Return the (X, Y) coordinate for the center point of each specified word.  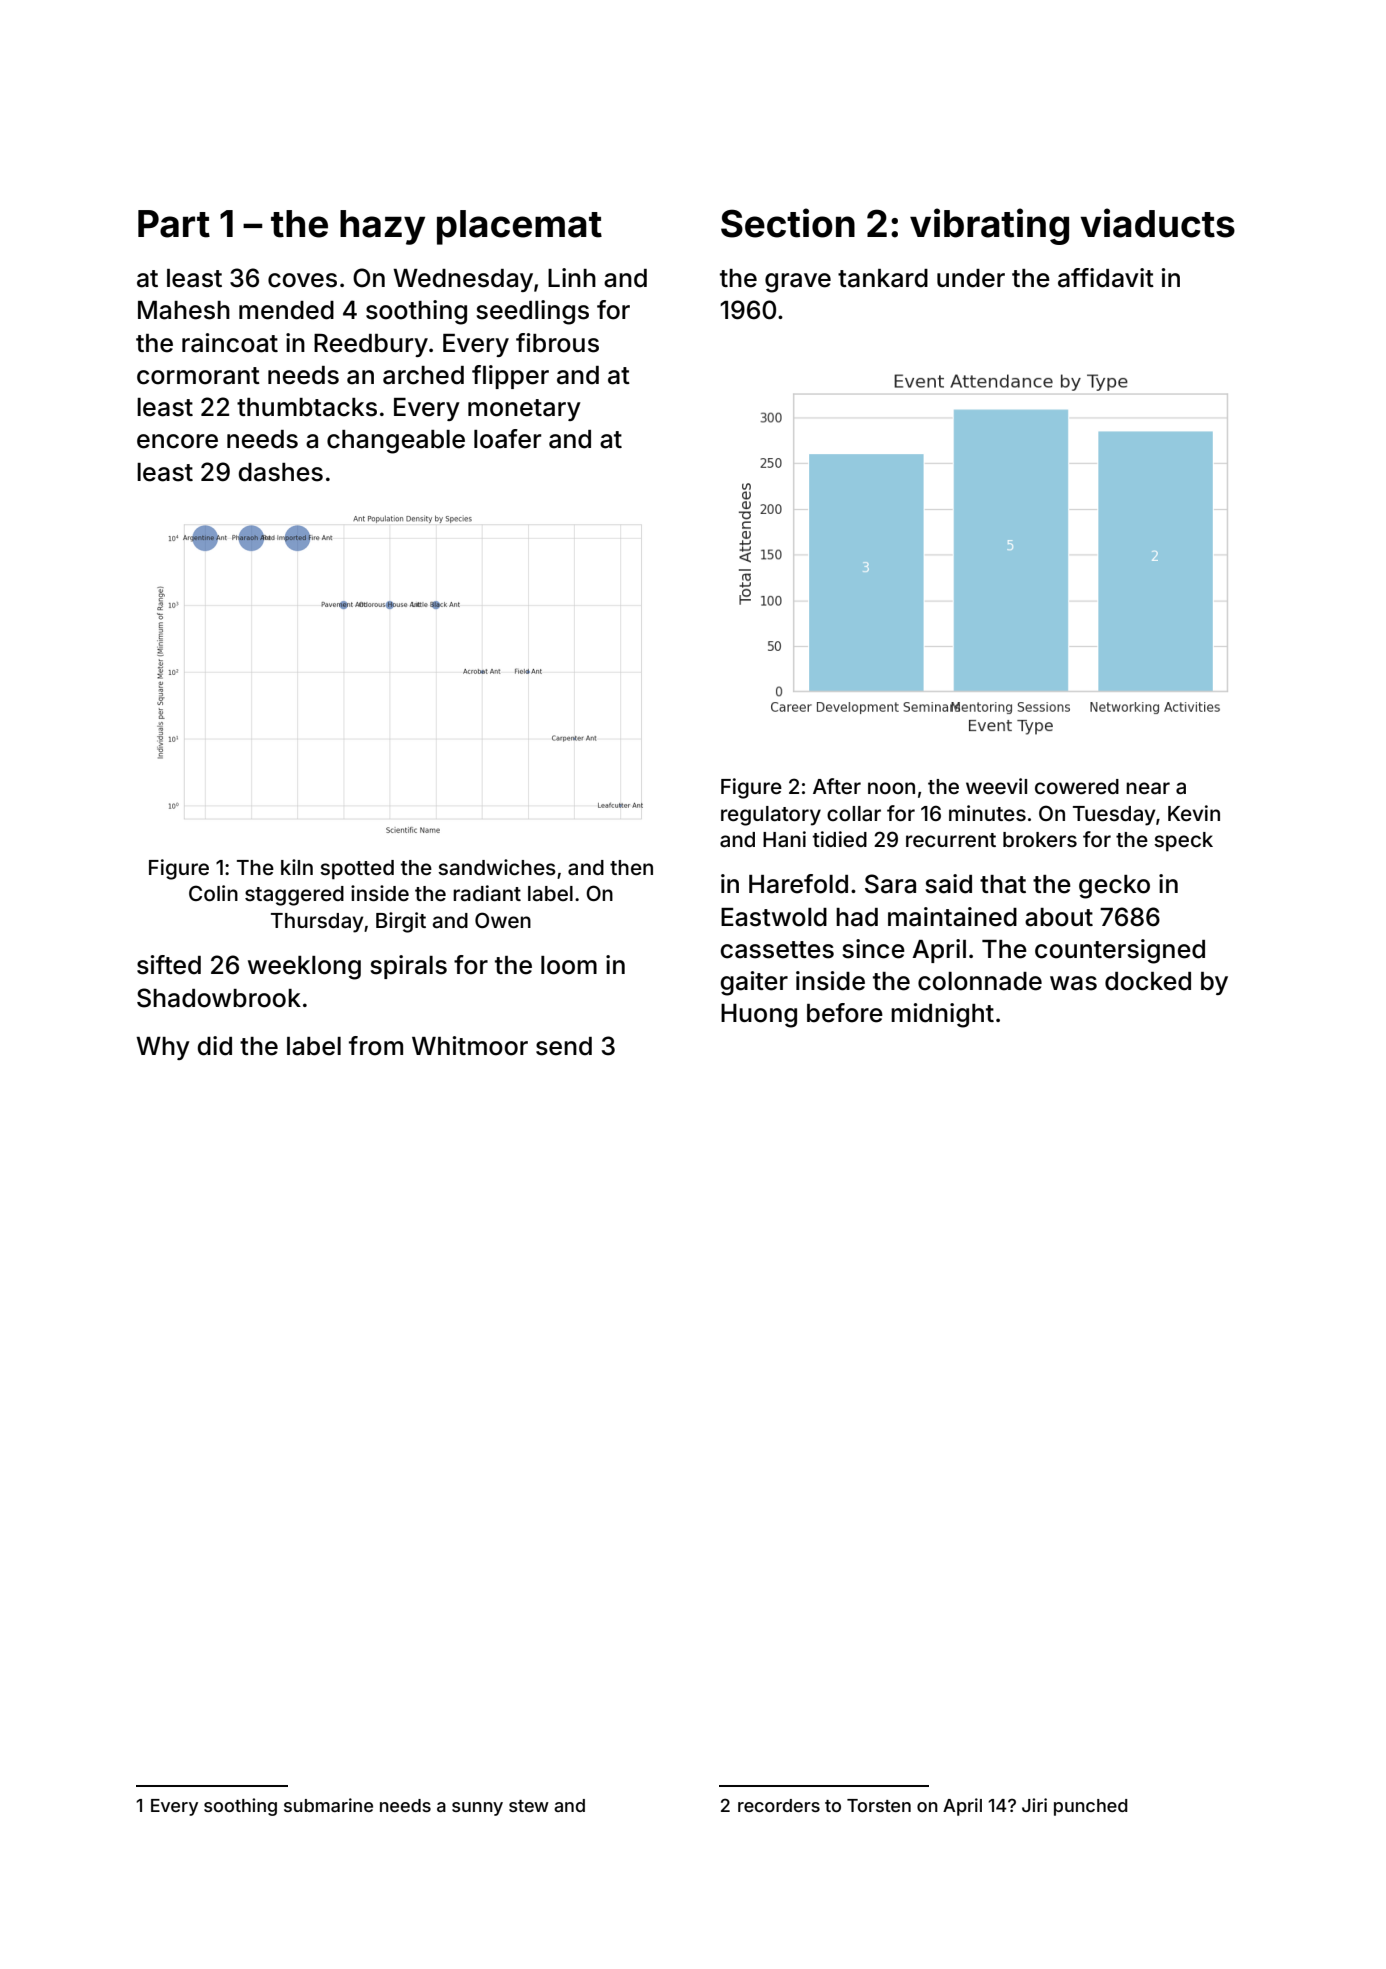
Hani (784, 839)
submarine (328, 1805)
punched (1091, 1807)
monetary (524, 410)
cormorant (198, 376)
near (1148, 788)
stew (529, 1806)
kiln (297, 867)
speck (1183, 842)
